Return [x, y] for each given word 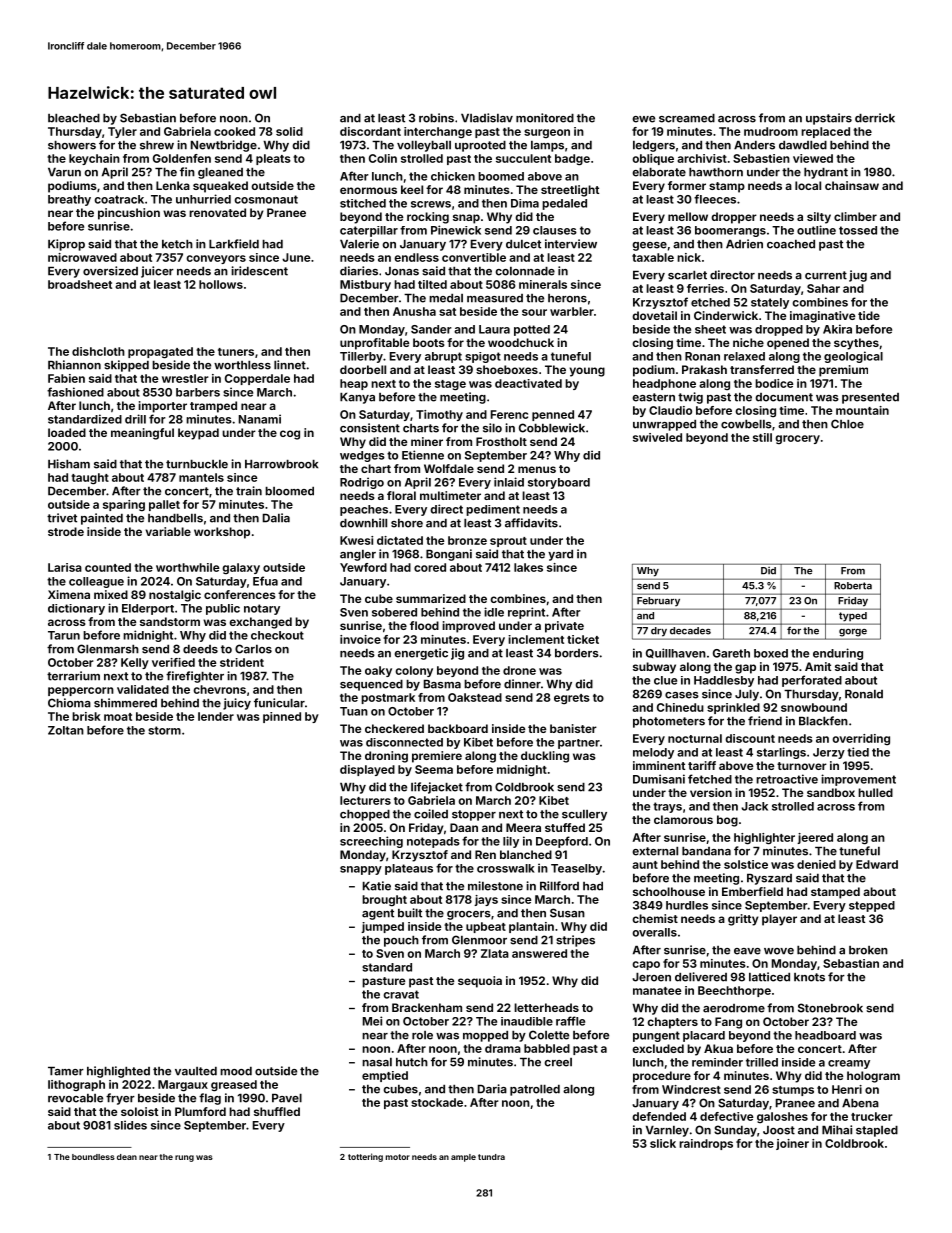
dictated [400, 540]
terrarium [73, 676]
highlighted [118, 1072]
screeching [371, 842]
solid [289, 131]
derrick [875, 118]
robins [436, 118]
